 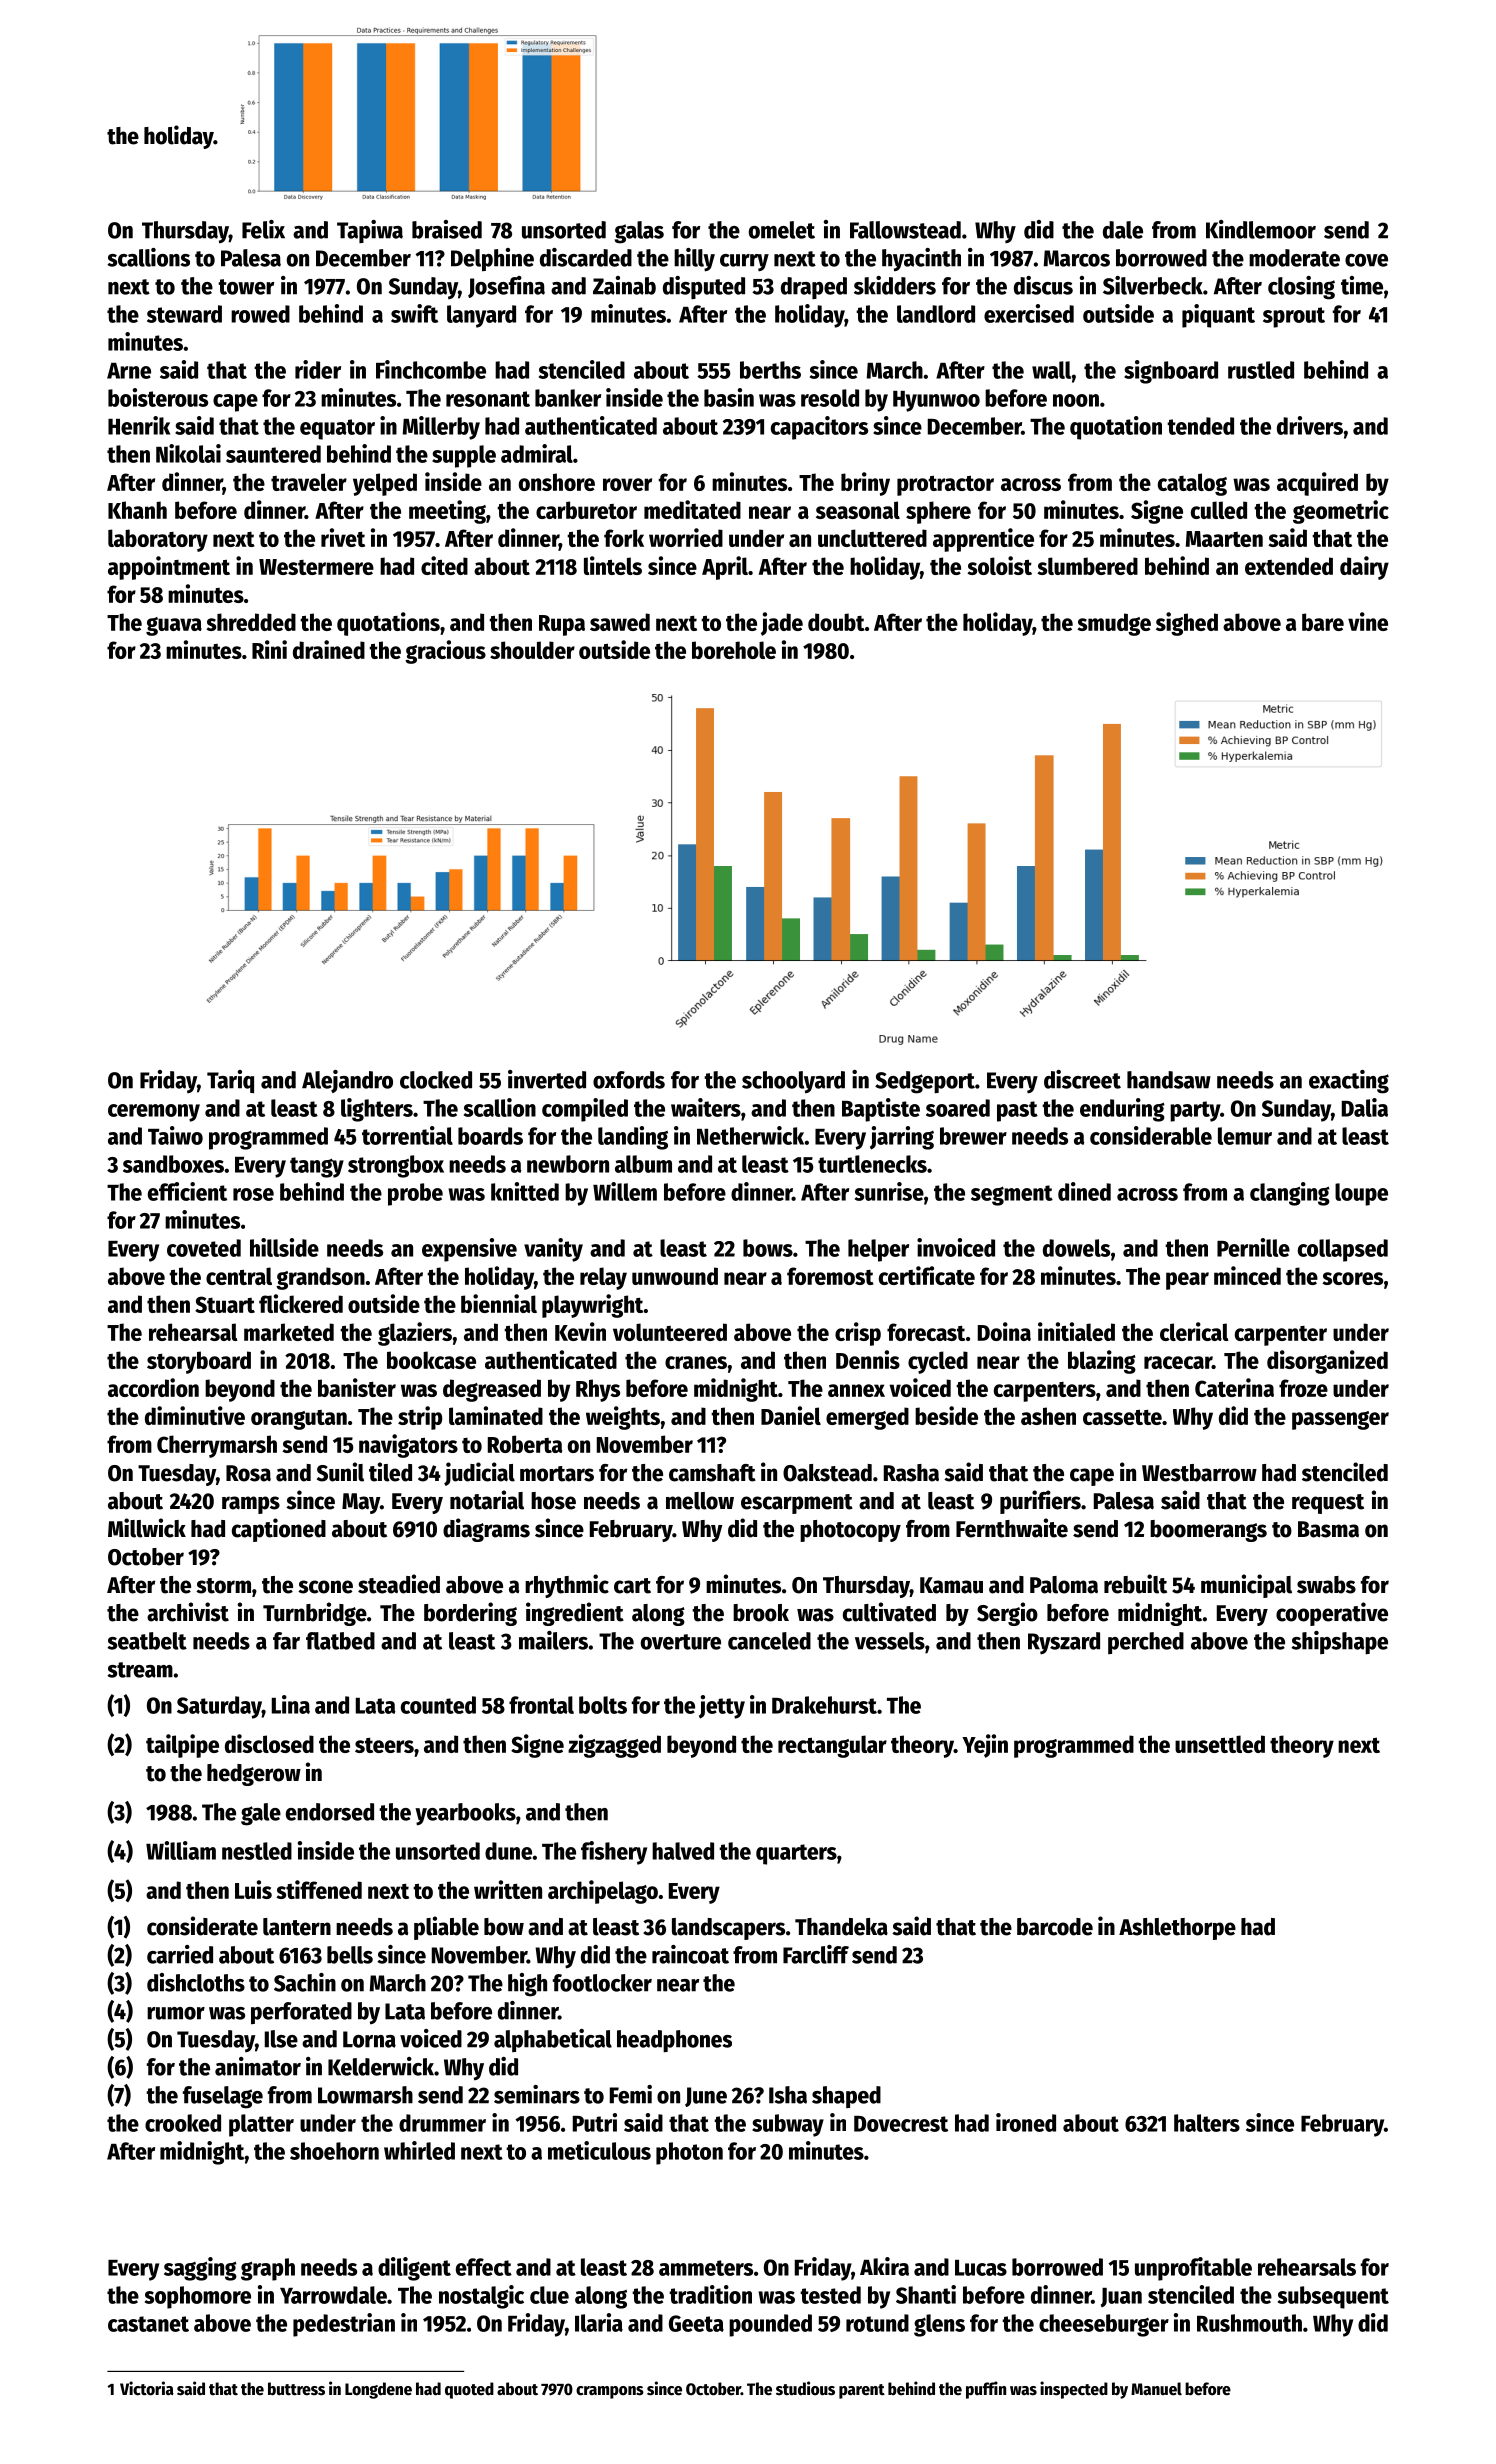 I want to click on Lorna, so click(x=369, y=2039).
